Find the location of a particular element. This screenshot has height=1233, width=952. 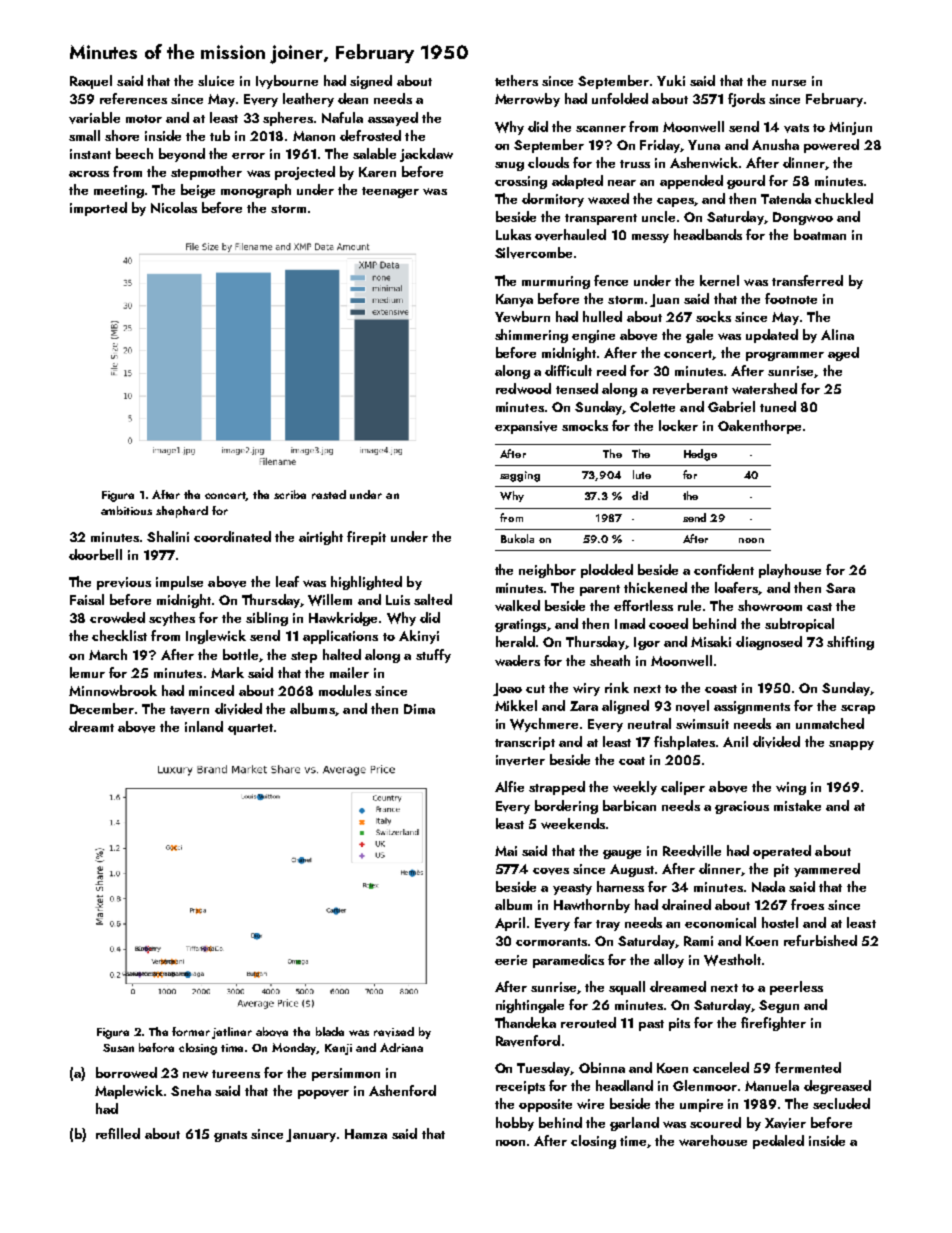

refilled is located at coordinates (118, 1133).
